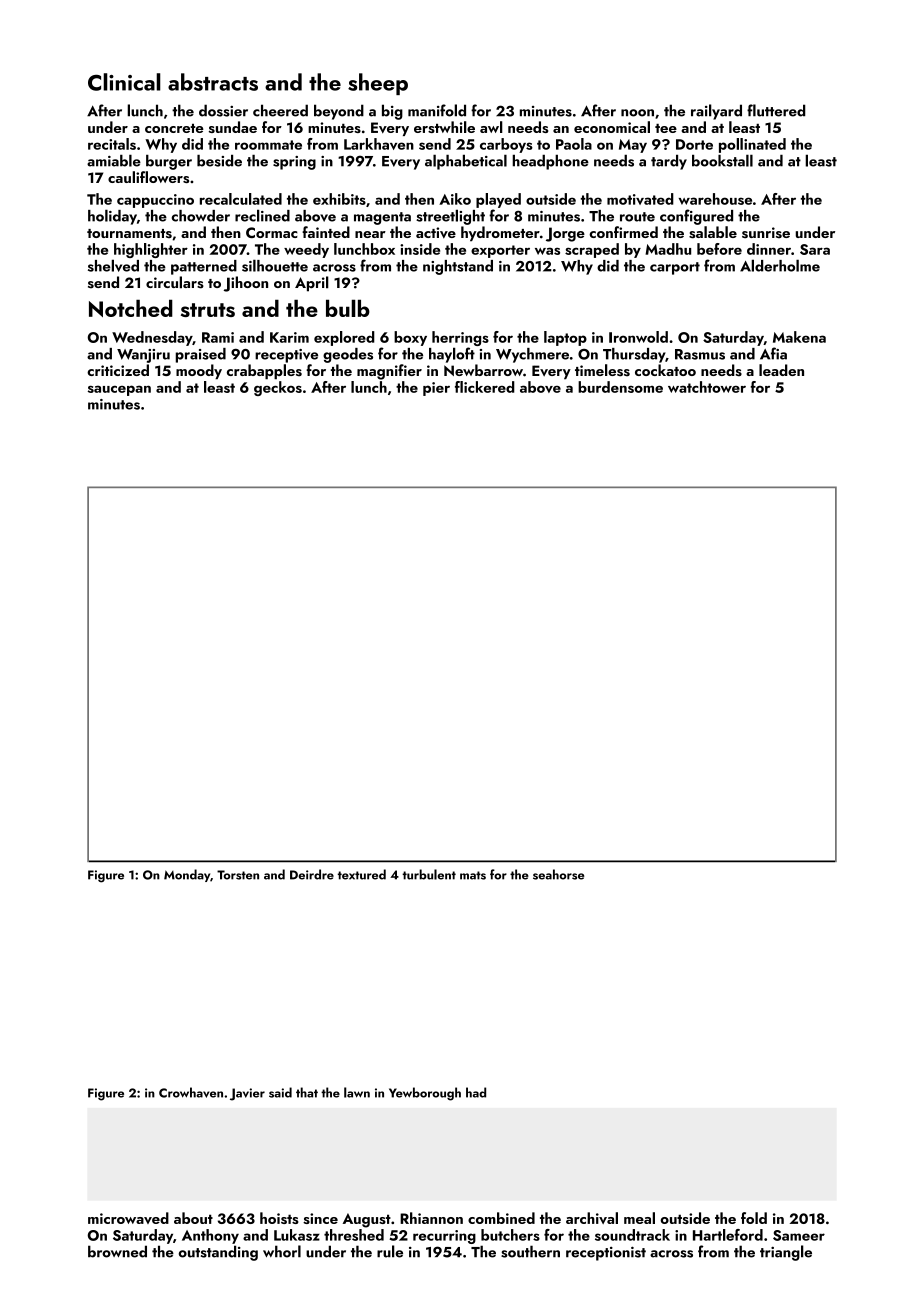 The height and width of the screenshot is (1308, 924). I want to click on outstanding, so click(218, 1253).
